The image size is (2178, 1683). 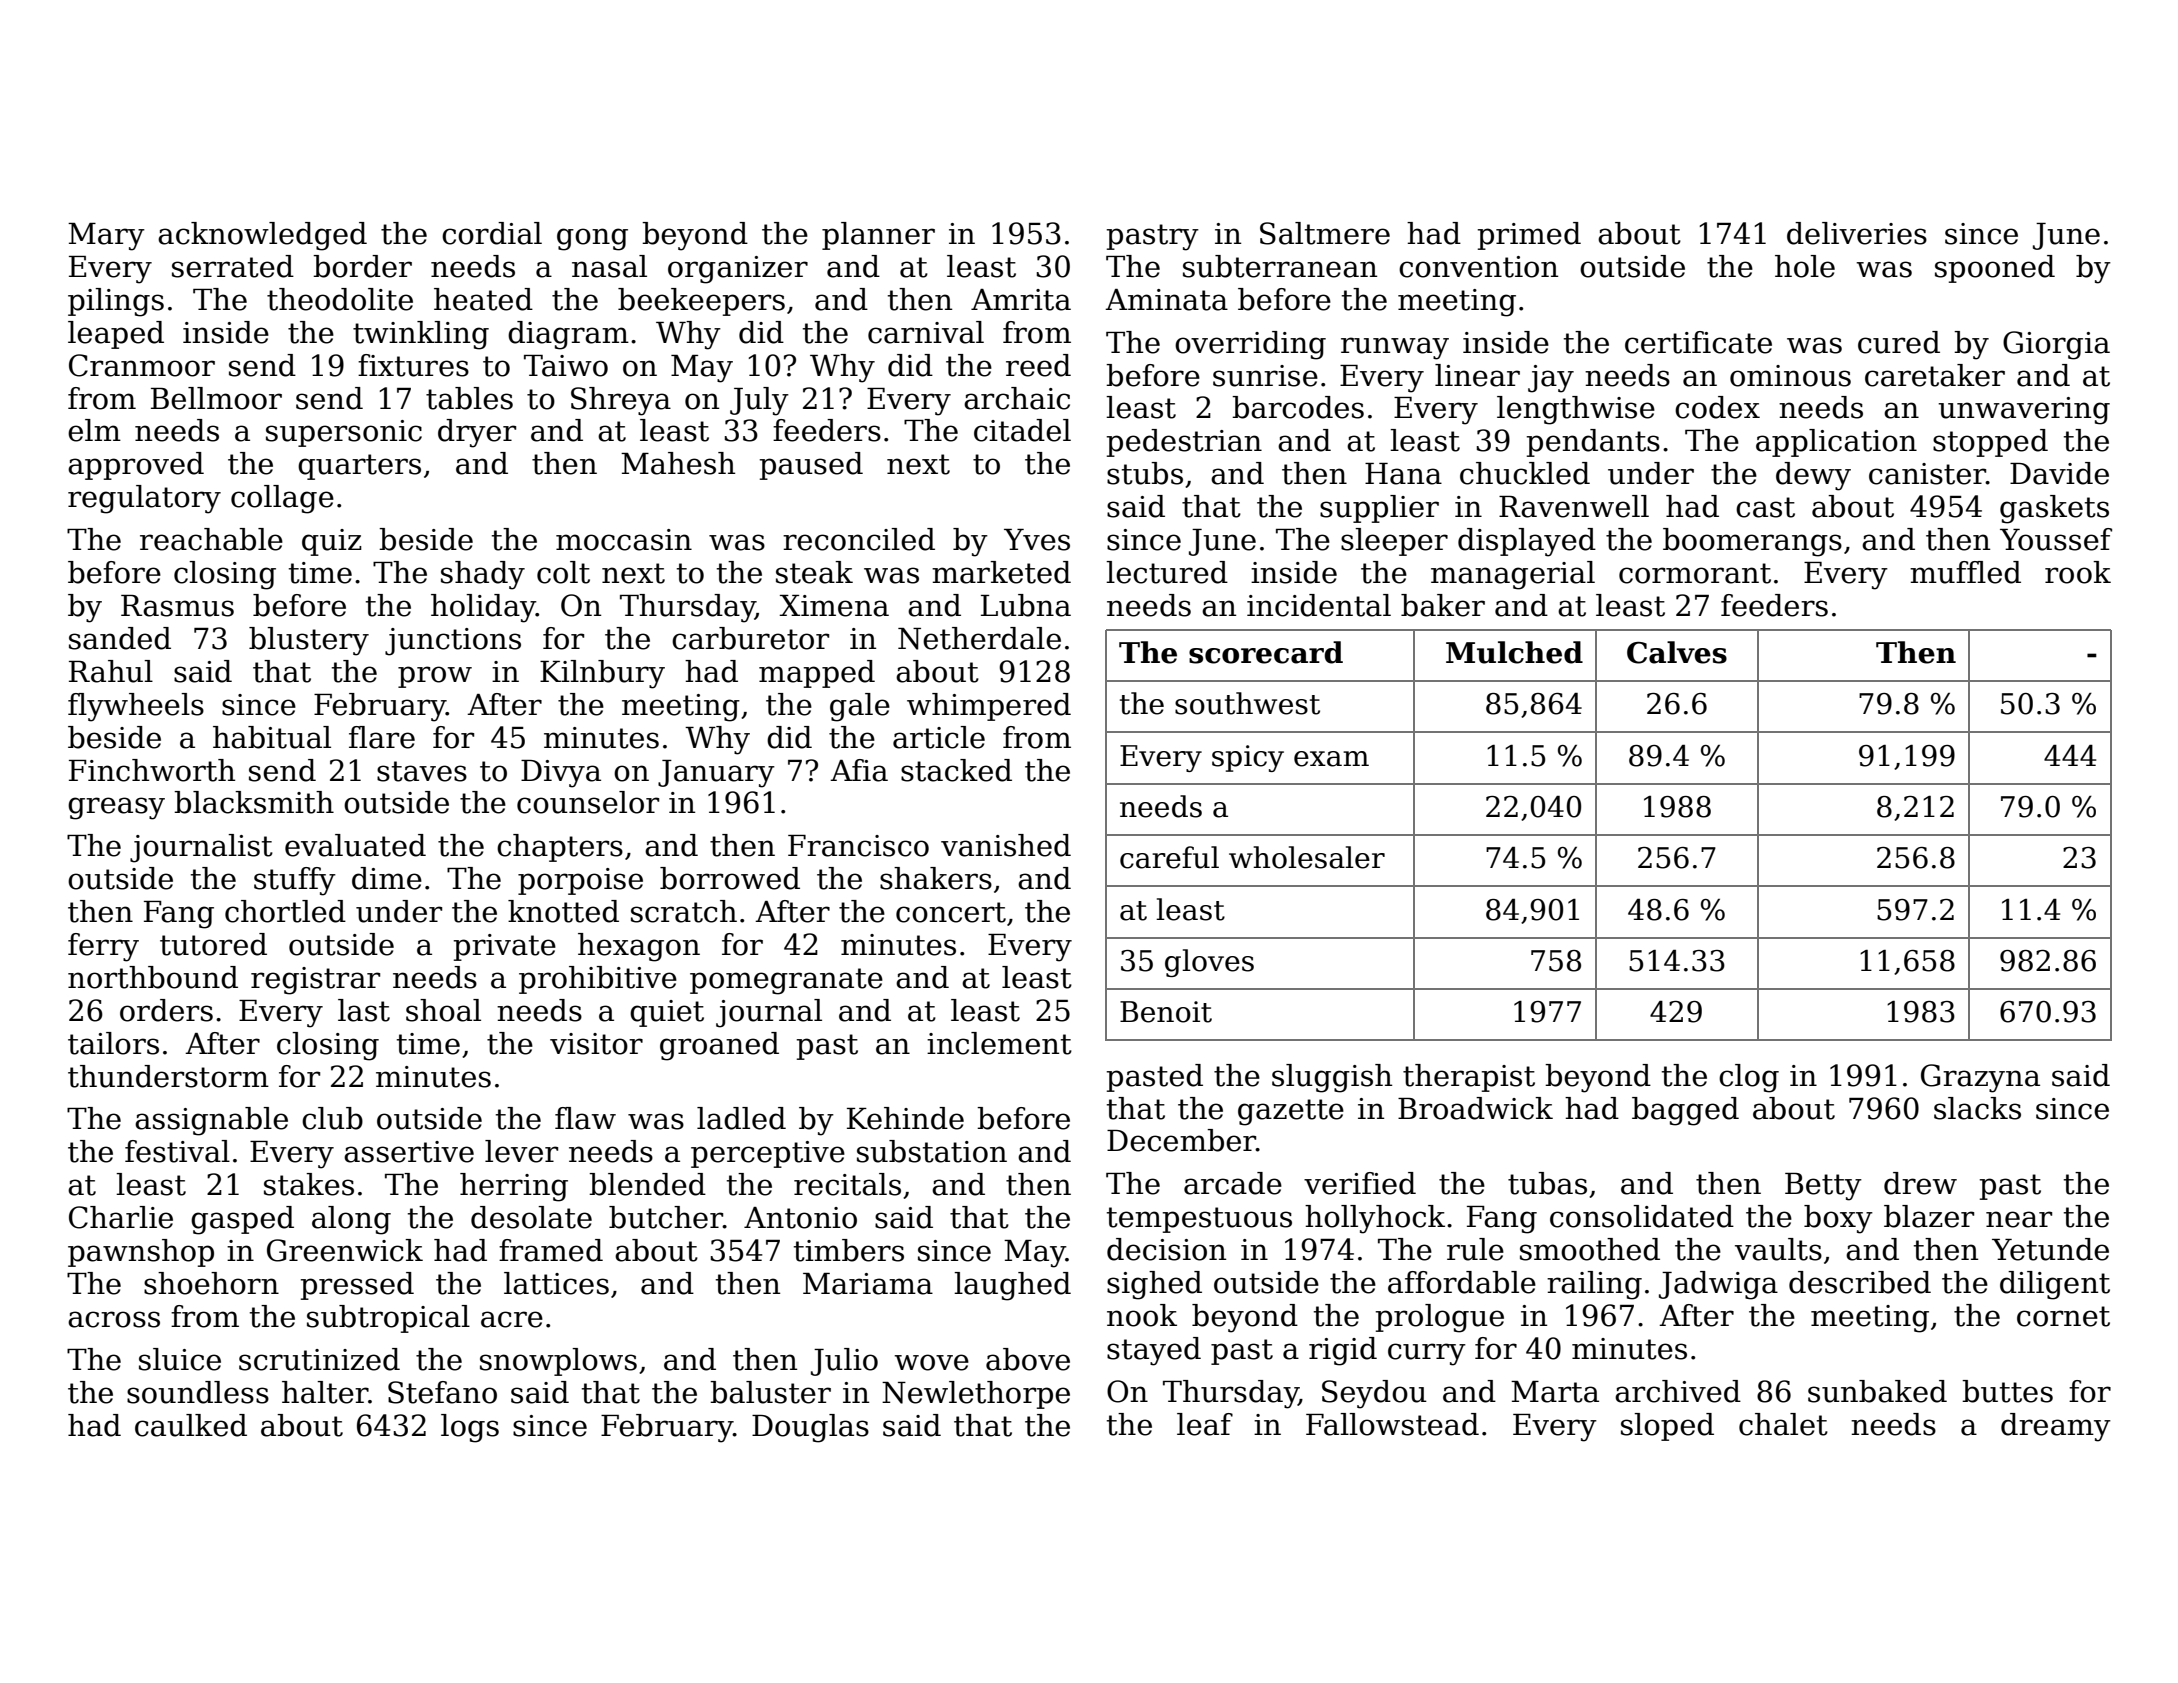 What do you see at coordinates (492, 233) in the screenshot?
I see `cordial` at bounding box center [492, 233].
